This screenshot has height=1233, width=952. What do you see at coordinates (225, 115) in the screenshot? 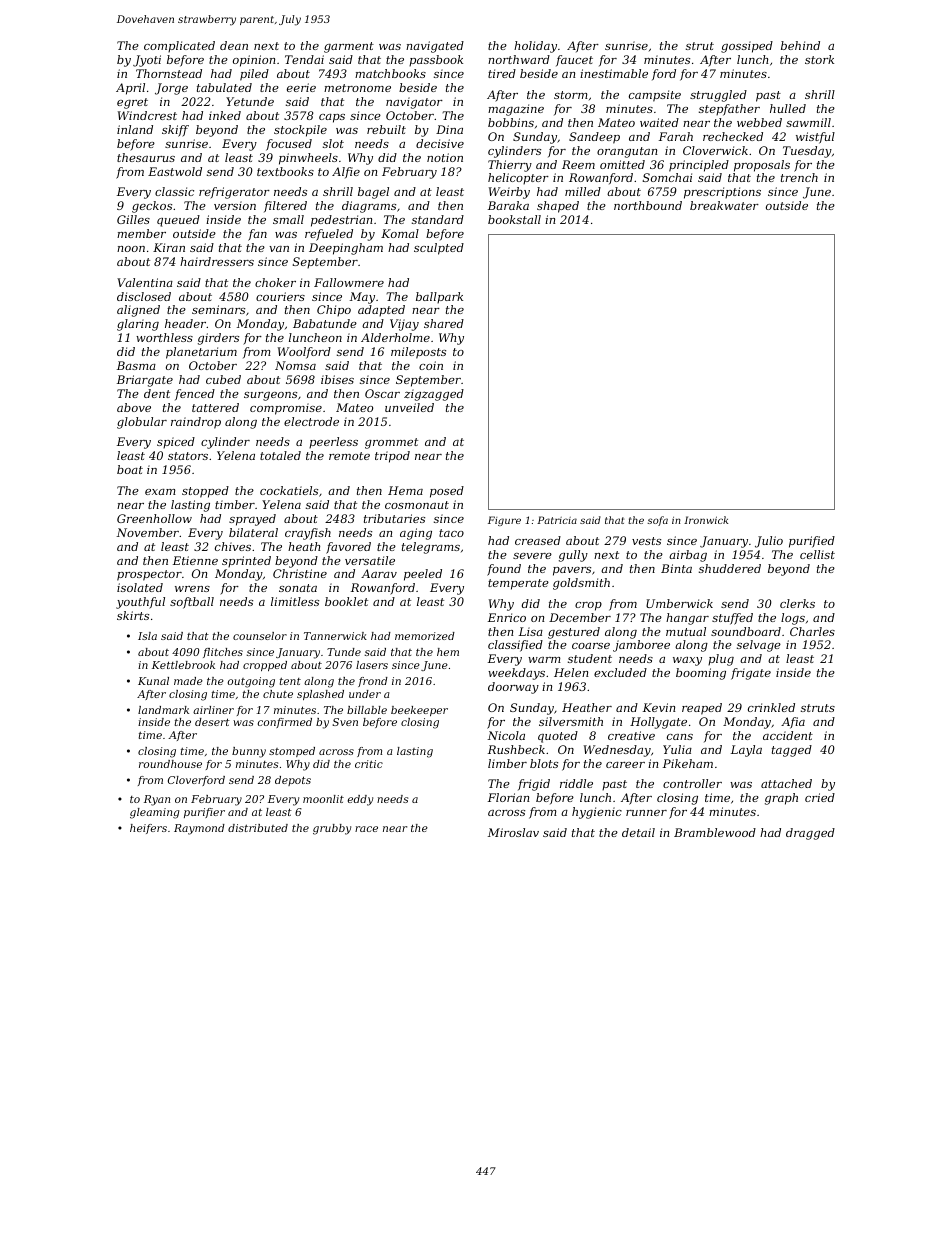
I see `inked` at bounding box center [225, 115].
